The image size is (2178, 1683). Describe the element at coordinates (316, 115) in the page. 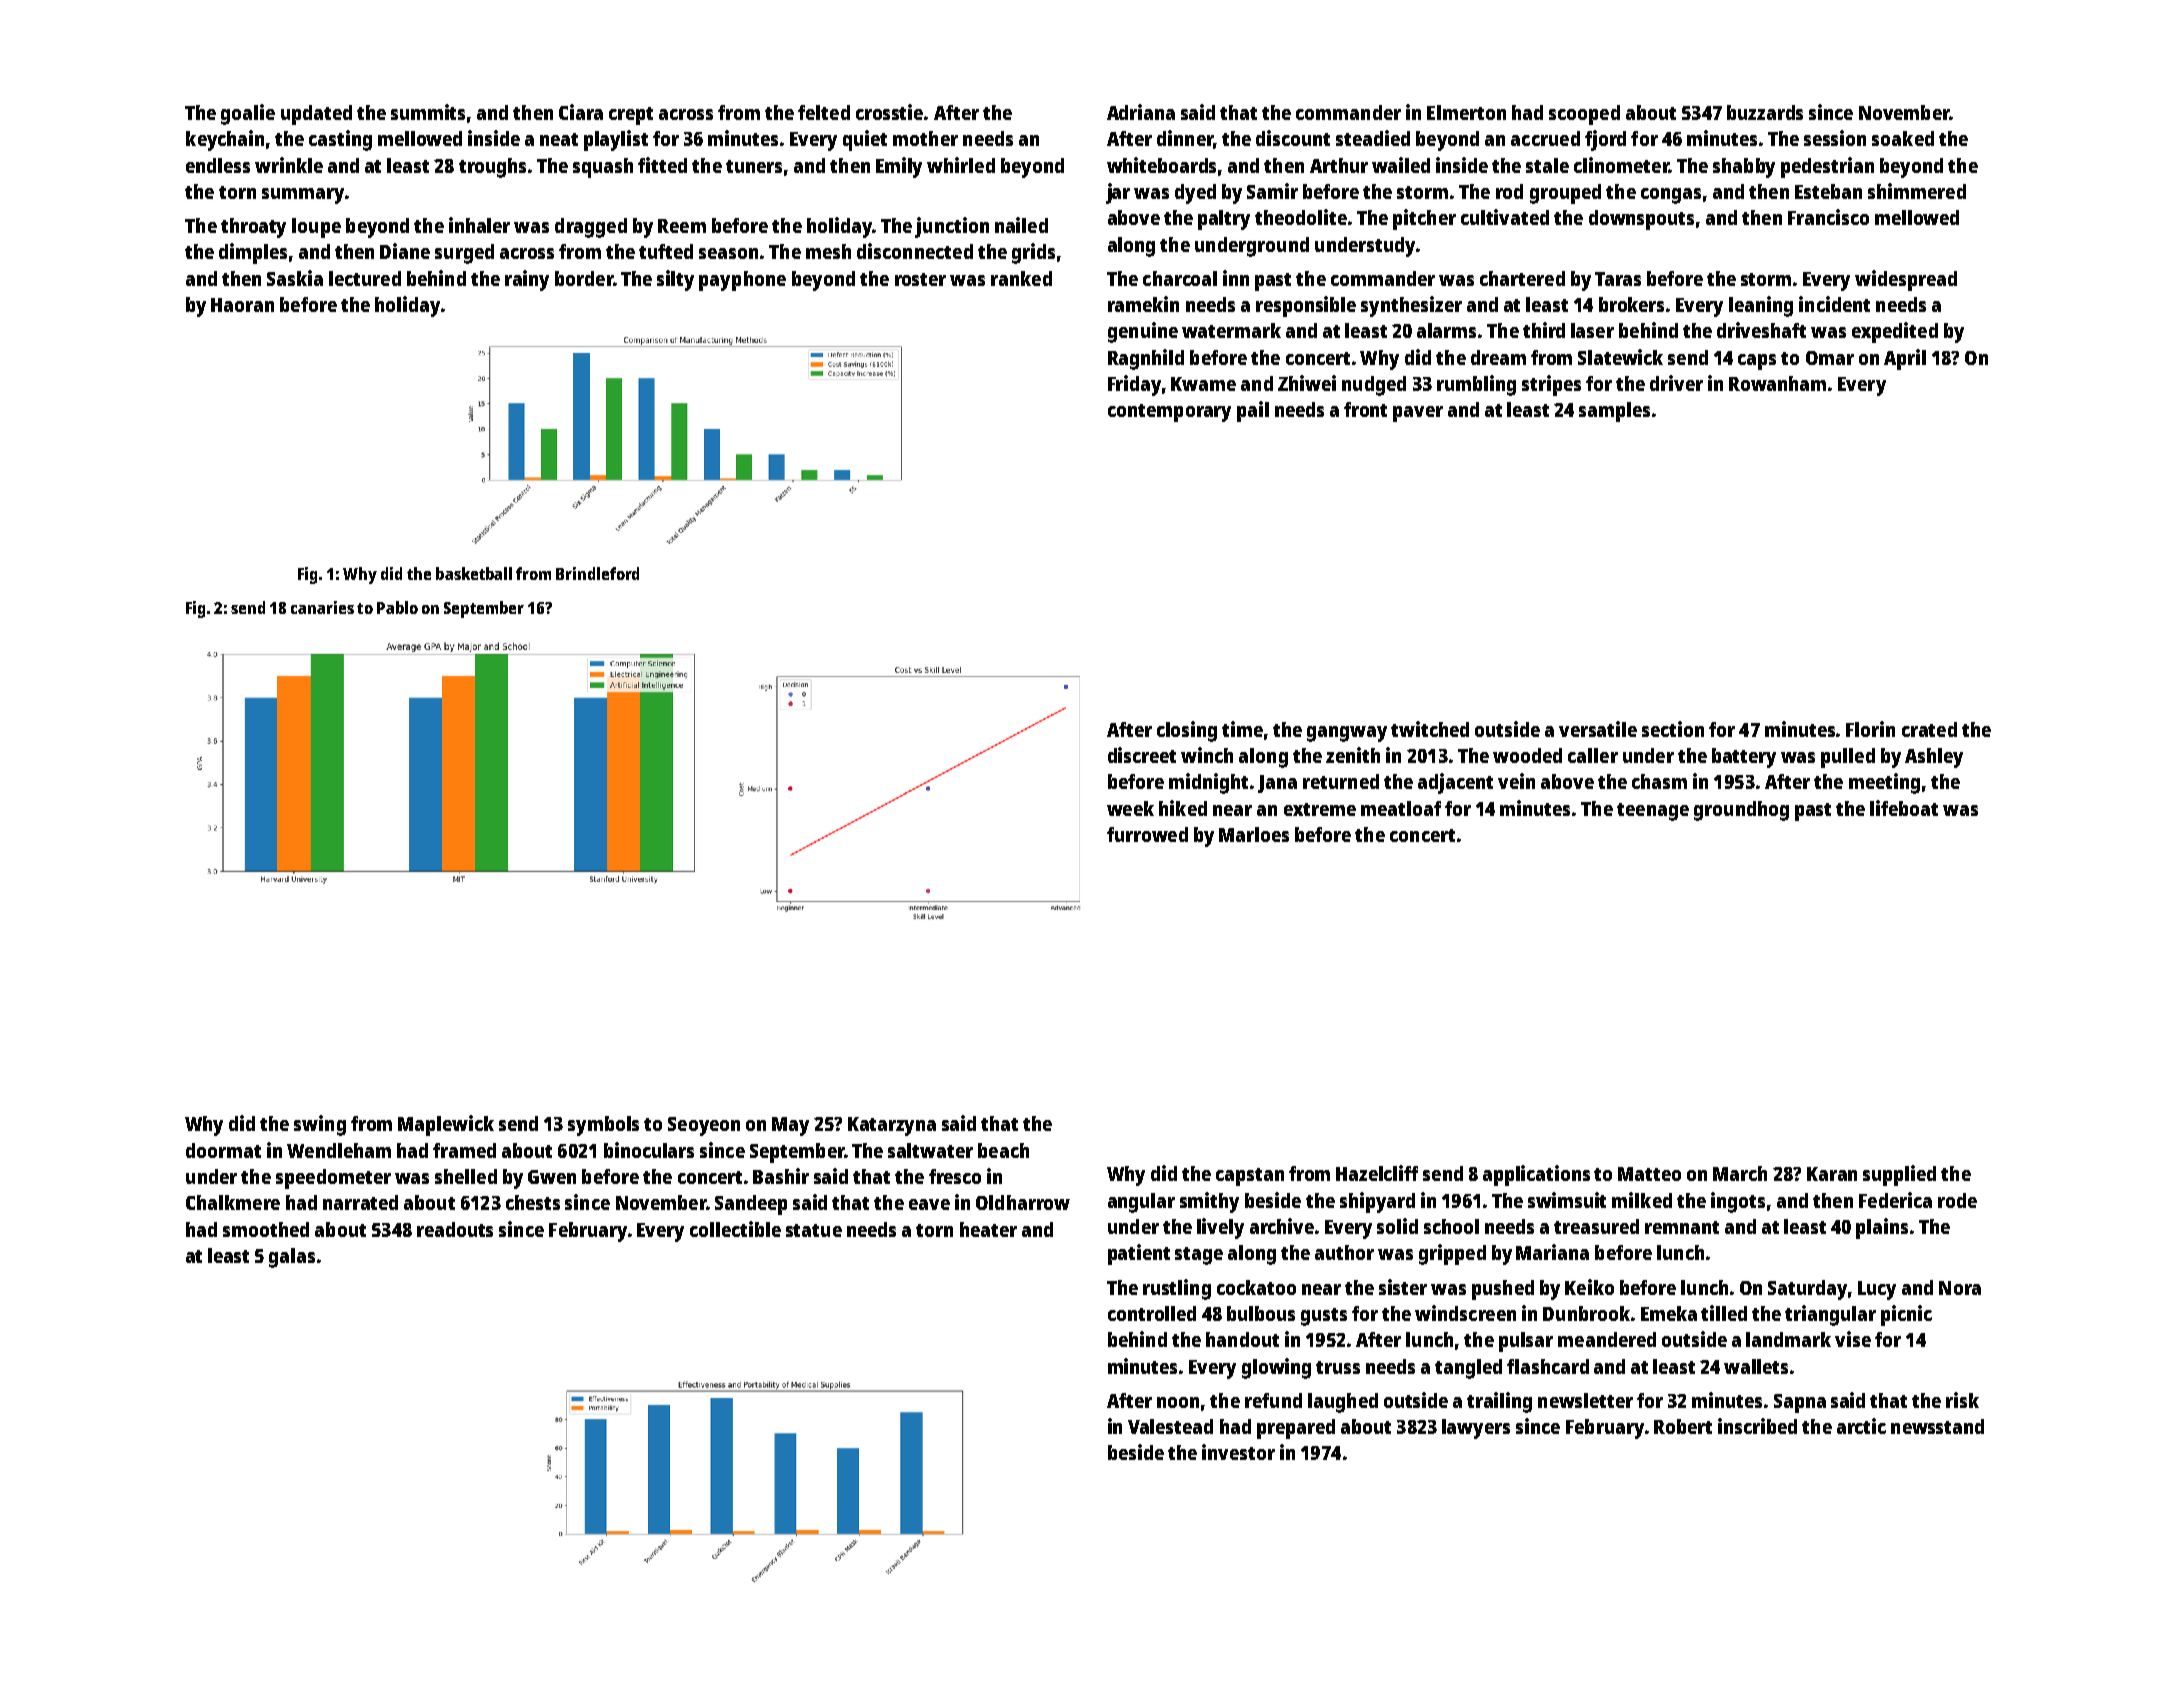

I see `updated` at that location.
